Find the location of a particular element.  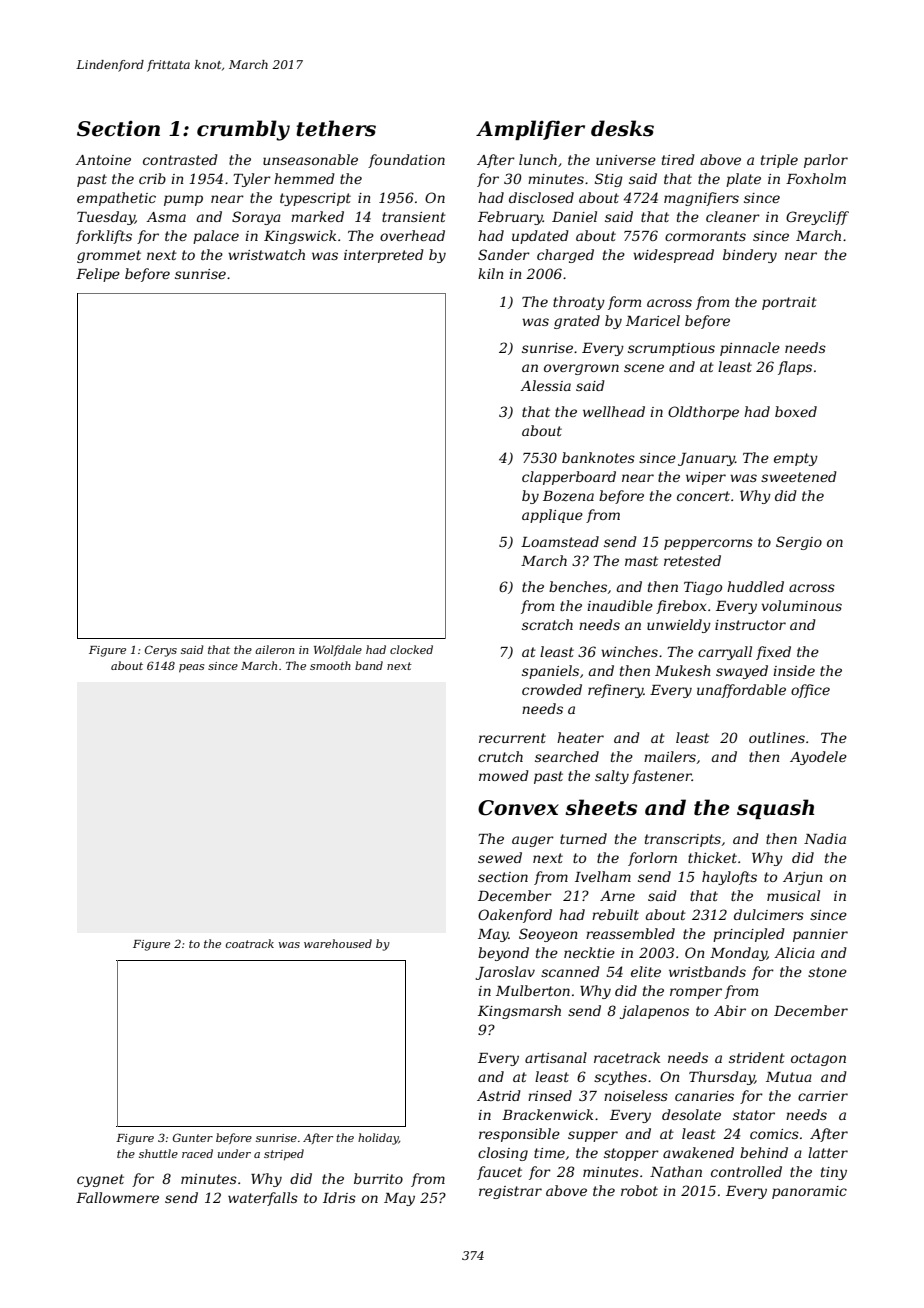

Alessia is located at coordinates (545, 385).
